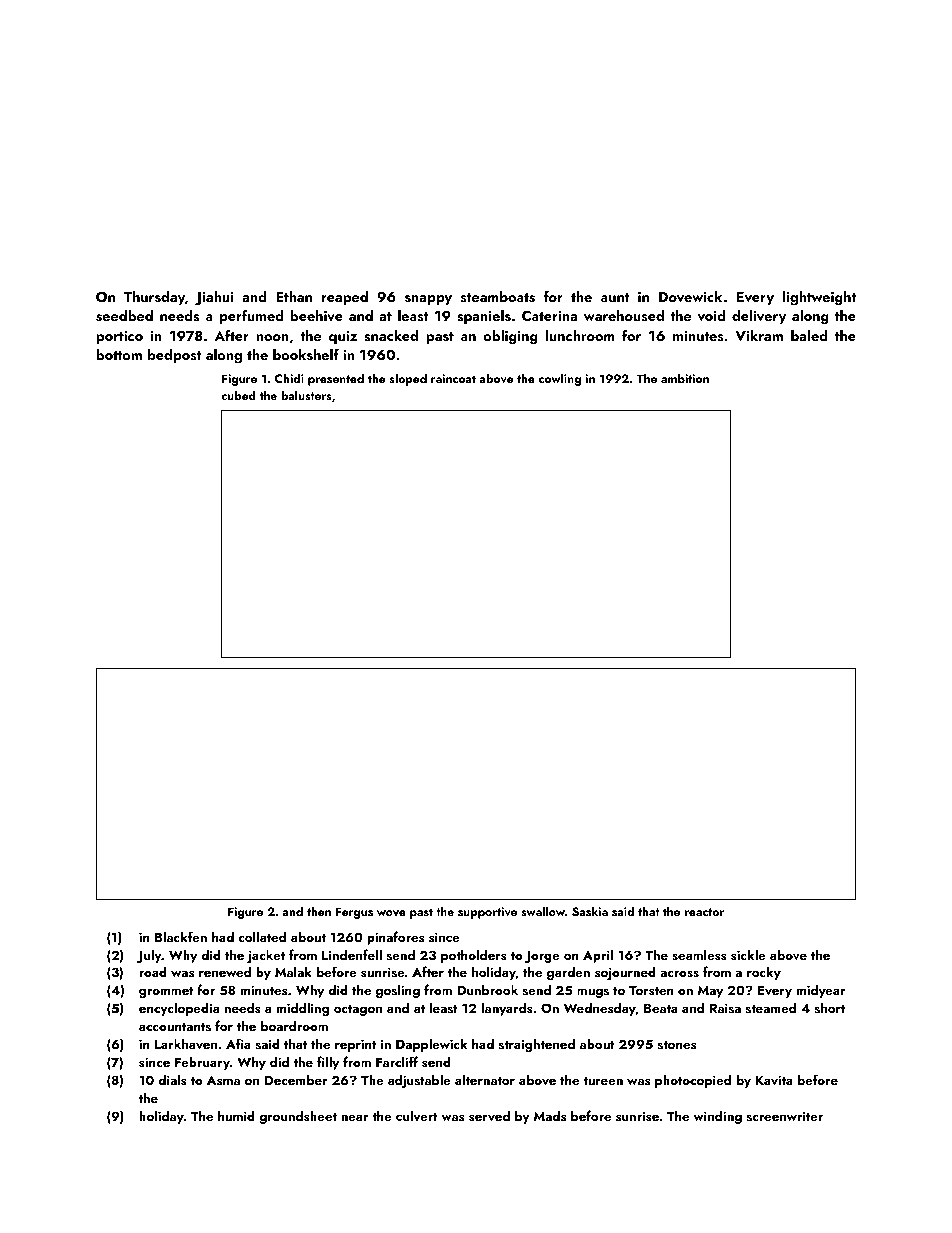 This screenshot has width=952, height=1233. Describe the element at coordinates (298, 1117) in the screenshot. I see `groundsheet` at that location.
